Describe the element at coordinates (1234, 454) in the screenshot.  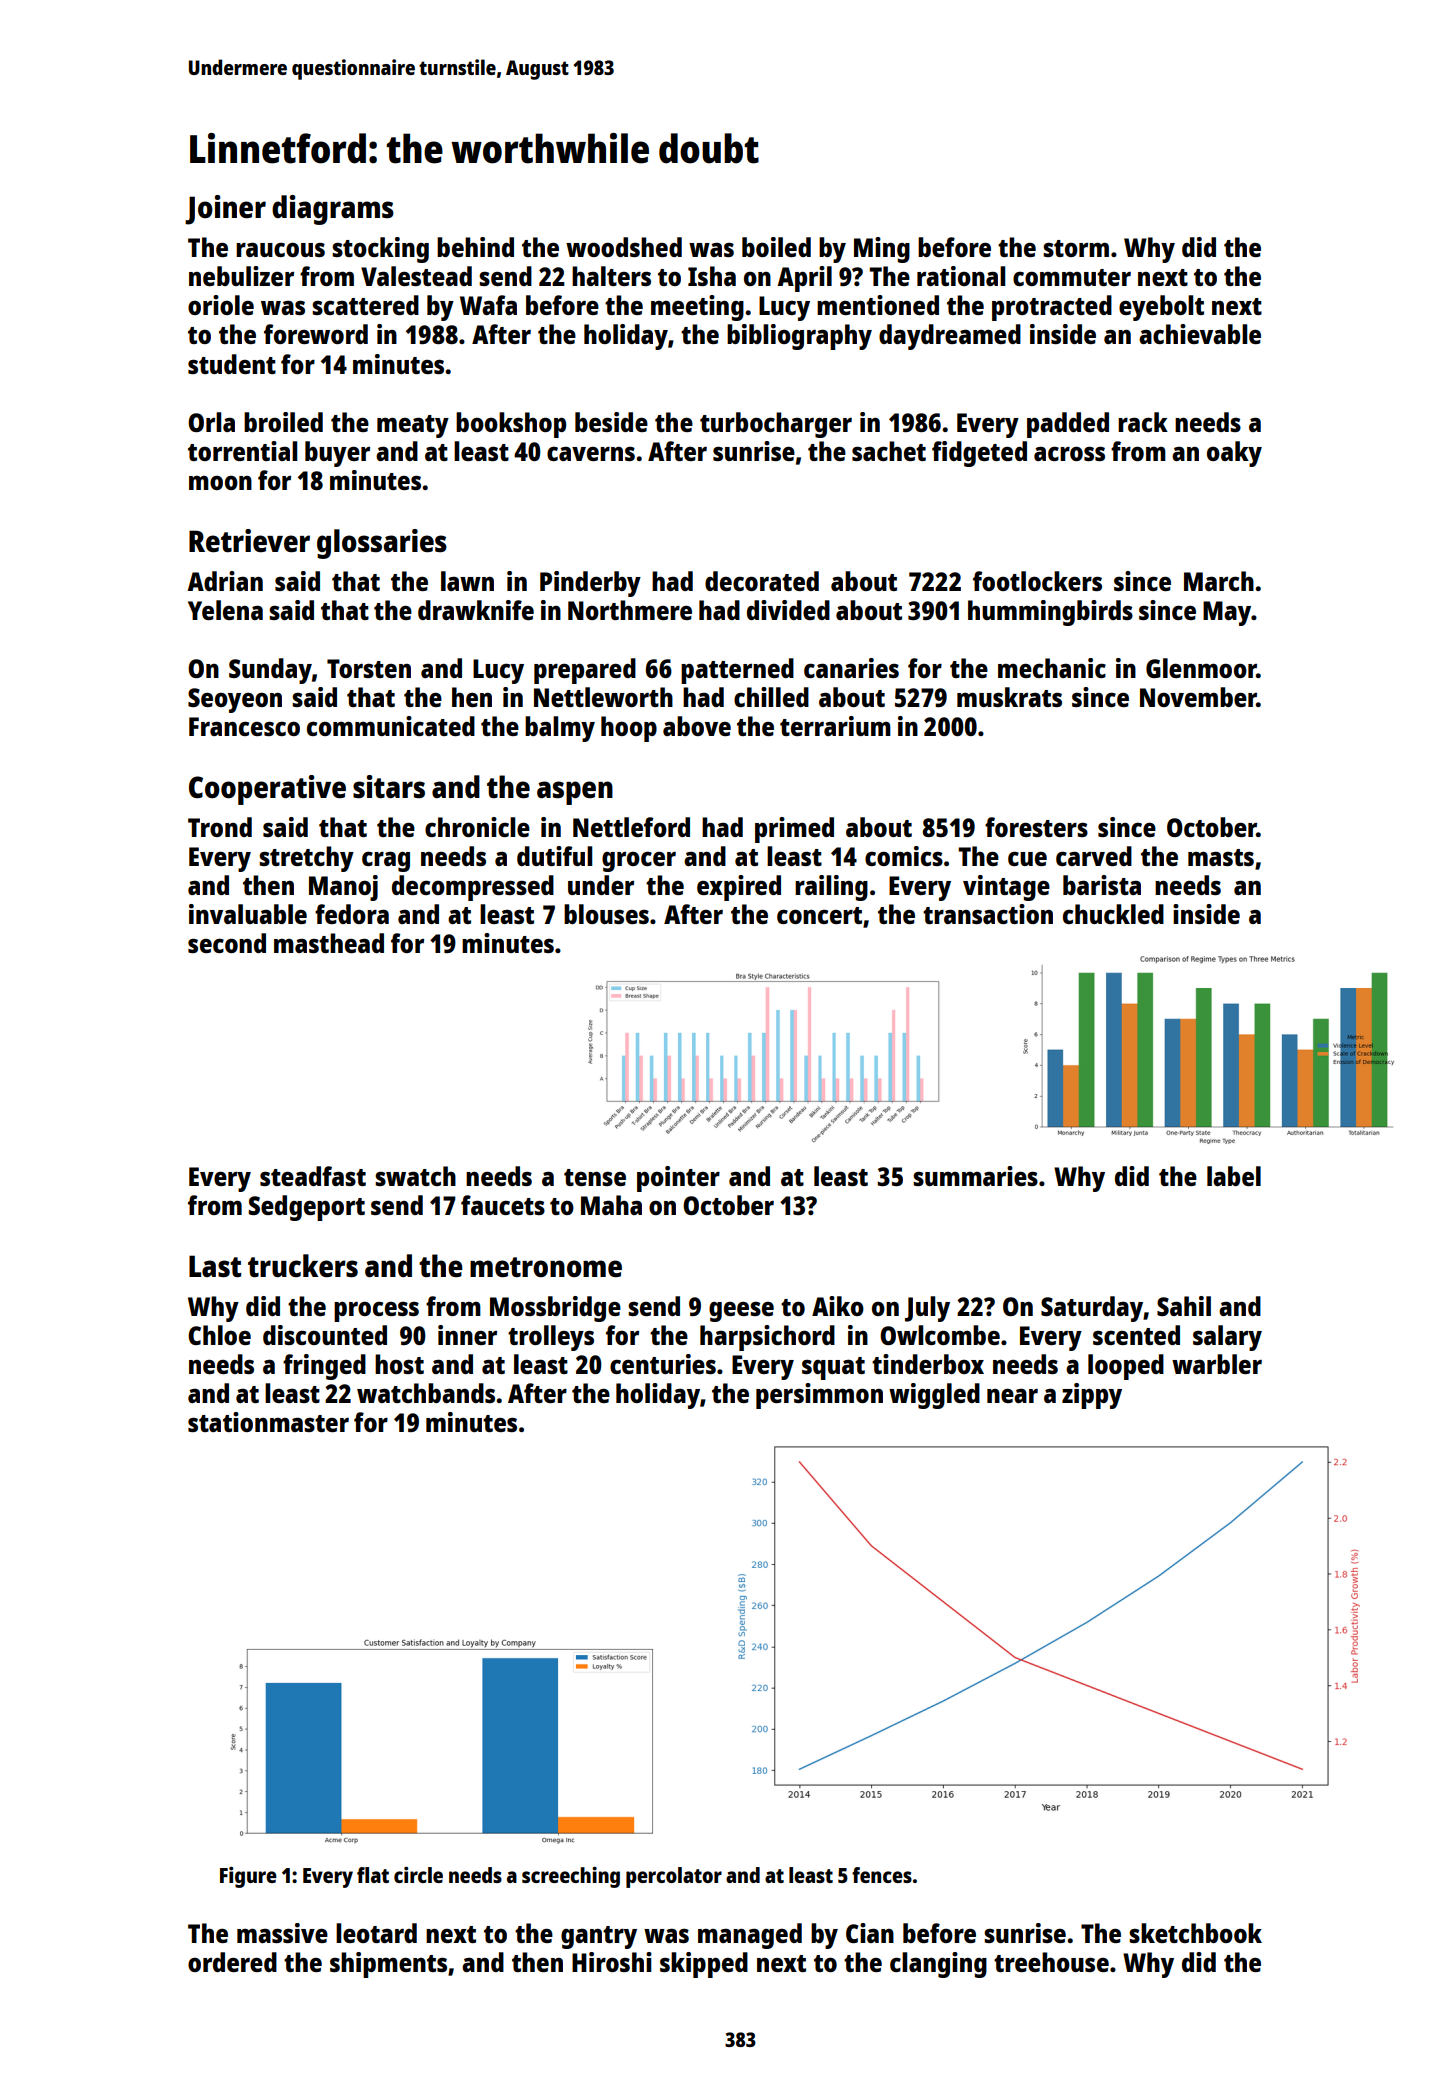
I see `oaky` at that location.
